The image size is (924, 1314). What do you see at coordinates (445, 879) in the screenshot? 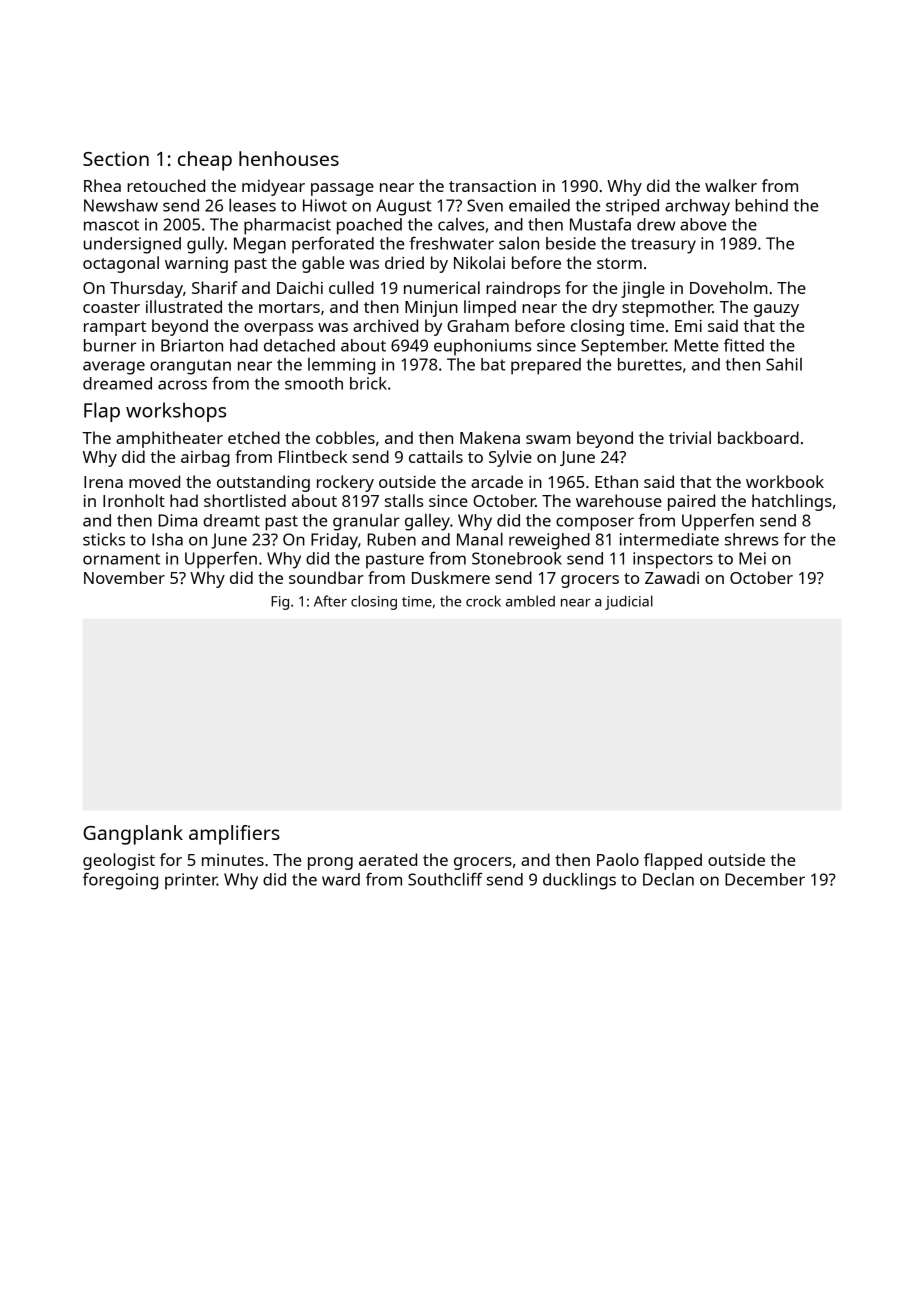
I see `Southcliff` at bounding box center [445, 879].
